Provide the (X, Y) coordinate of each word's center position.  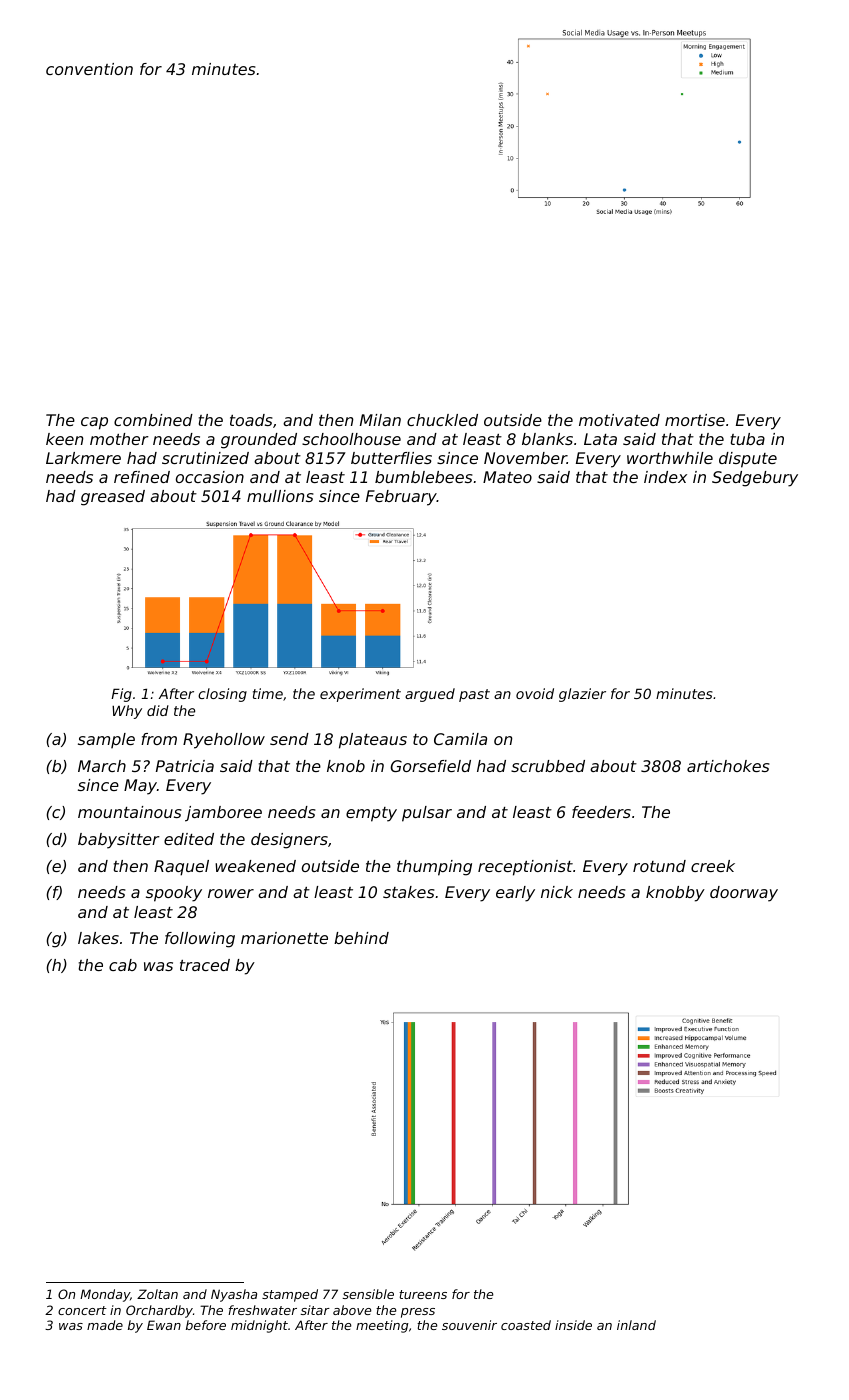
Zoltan (157, 1294)
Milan (380, 420)
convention (89, 69)
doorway (744, 894)
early (515, 894)
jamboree (223, 814)
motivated (619, 420)
